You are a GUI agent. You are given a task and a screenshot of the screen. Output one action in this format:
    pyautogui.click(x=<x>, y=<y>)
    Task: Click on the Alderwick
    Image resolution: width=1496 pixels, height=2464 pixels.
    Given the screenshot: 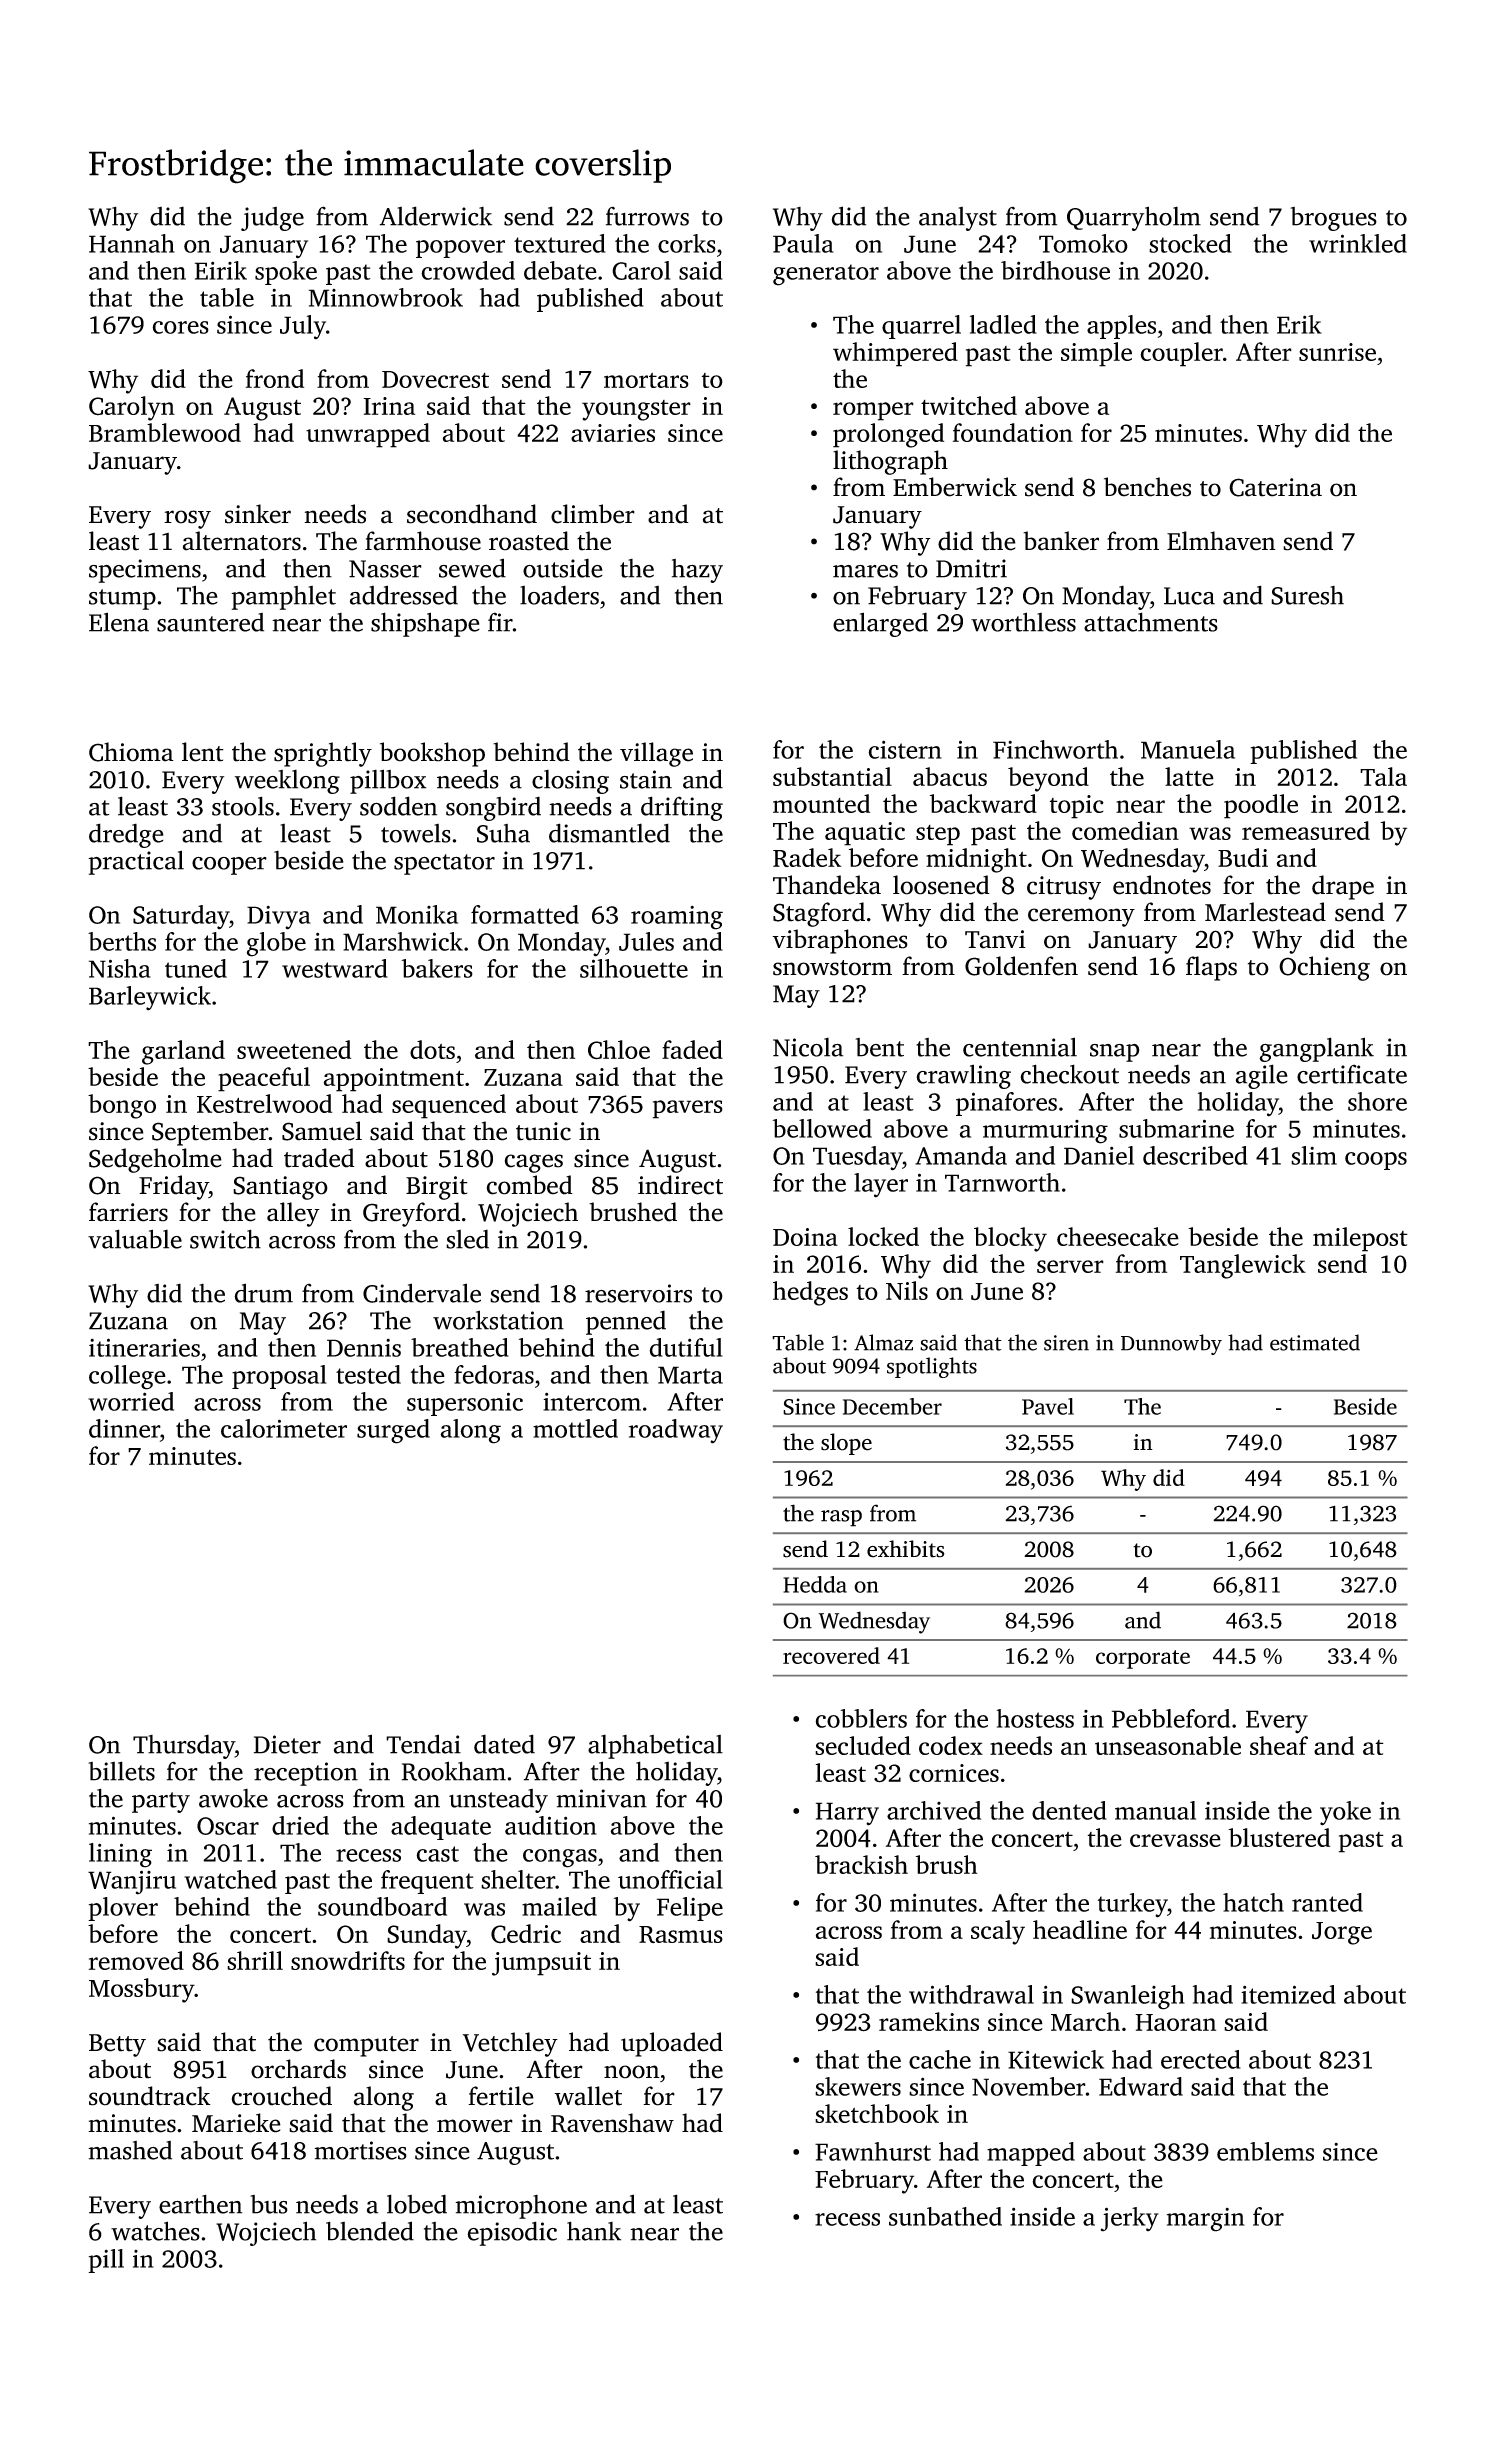 What is the action you would take?
    pyautogui.click(x=436, y=216)
